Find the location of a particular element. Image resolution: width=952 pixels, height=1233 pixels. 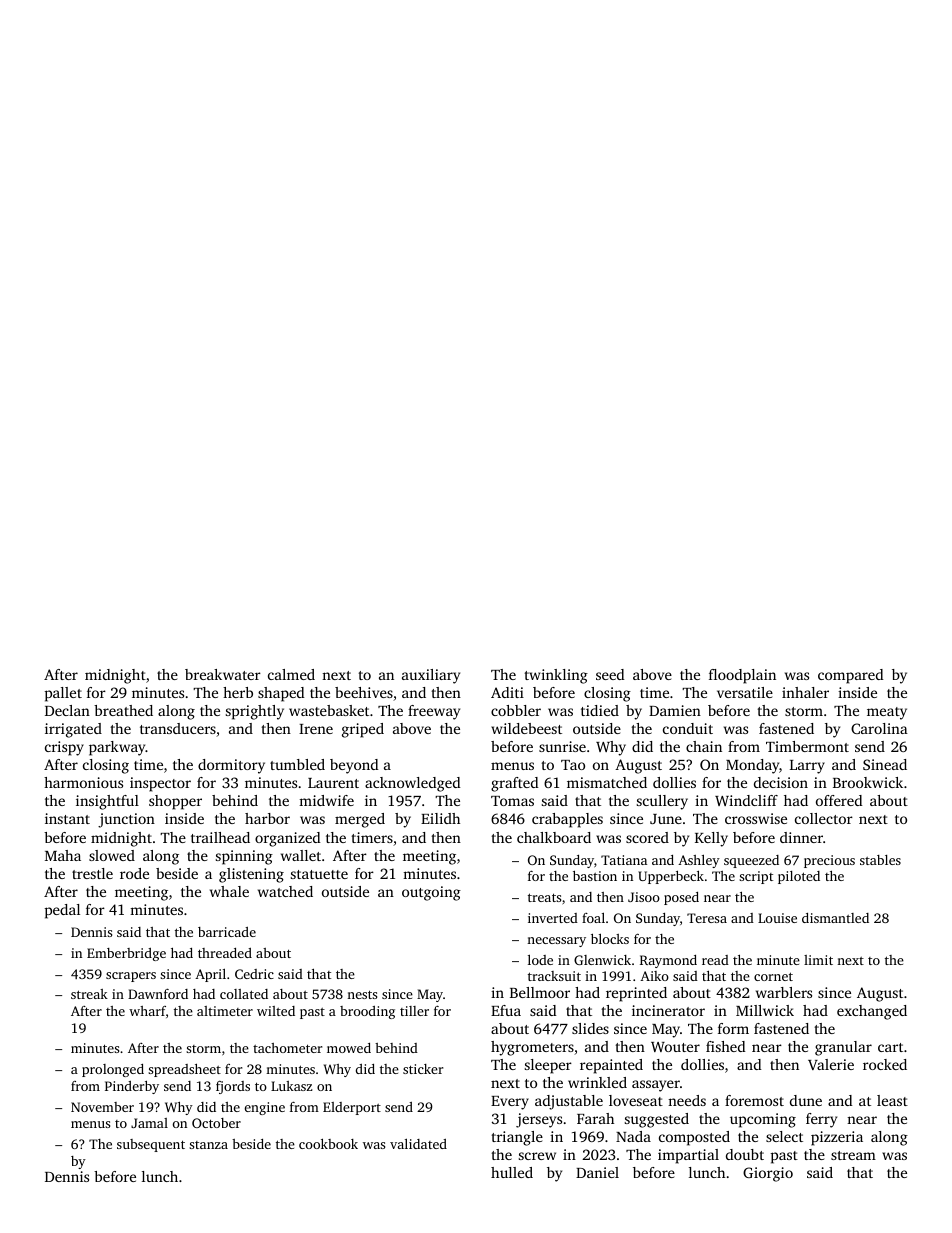

nests is located at coordinates (362, 994).
